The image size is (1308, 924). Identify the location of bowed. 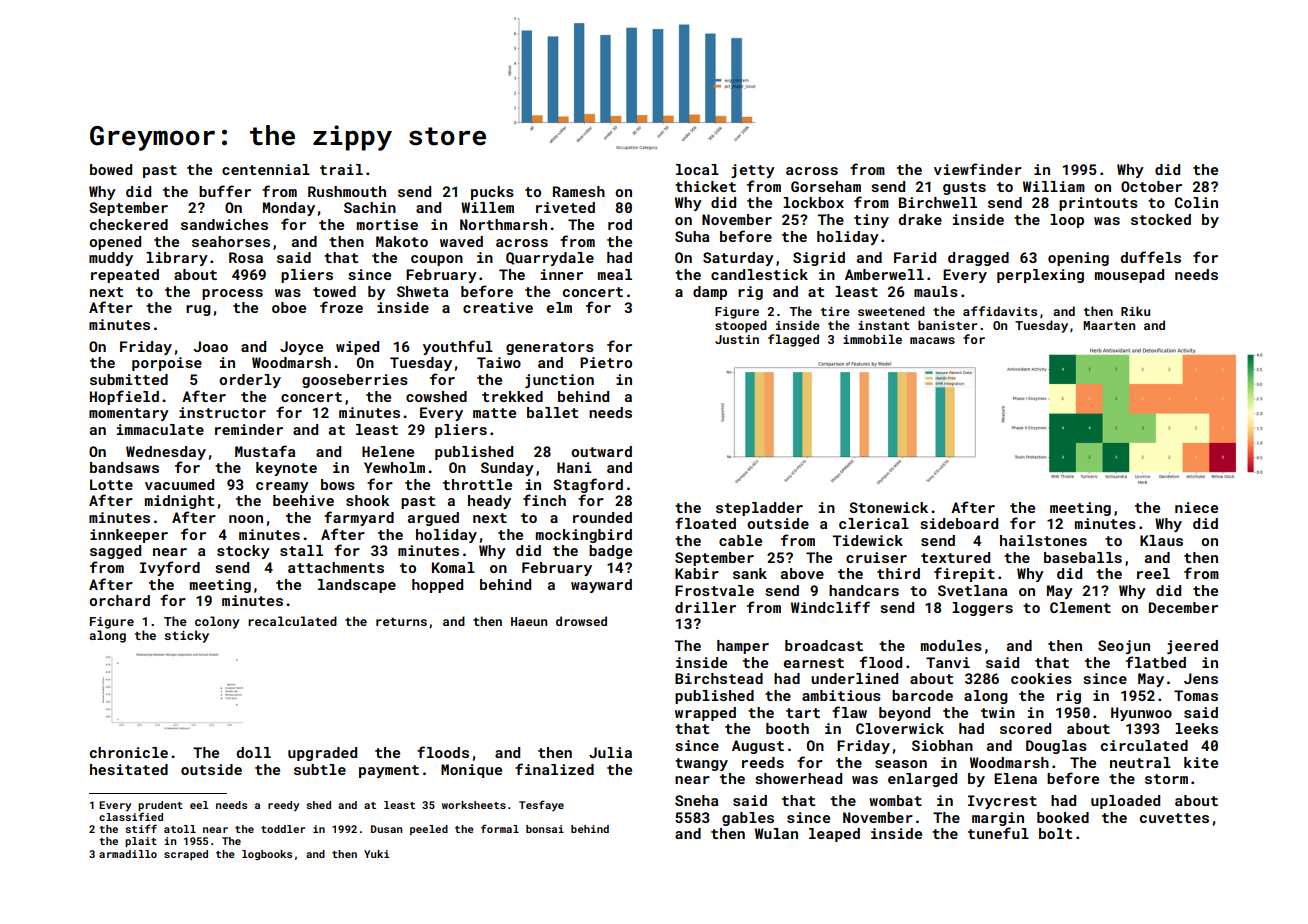
(111, 169).
